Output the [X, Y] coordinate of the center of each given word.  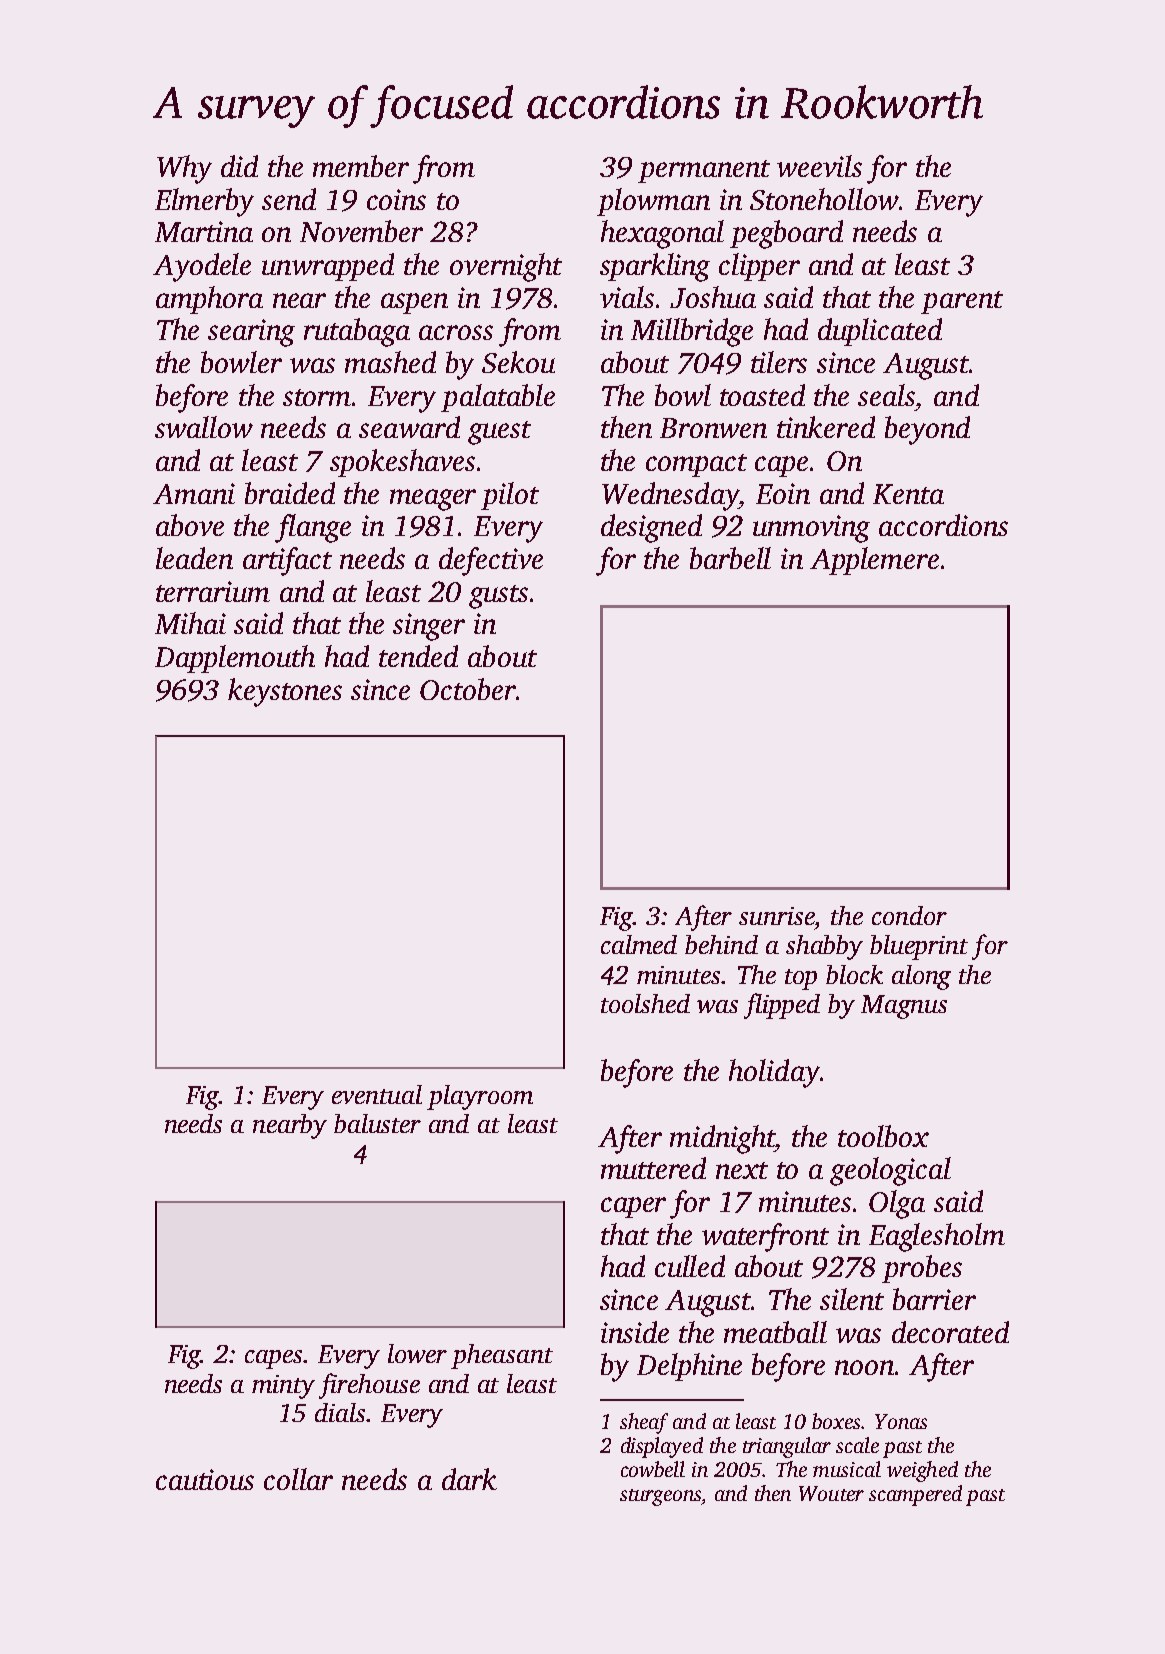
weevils [819, 166]
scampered [915, 1495]
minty [283, 1387]
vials [627, 297]
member [361, 166]
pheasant [502, 1356]
